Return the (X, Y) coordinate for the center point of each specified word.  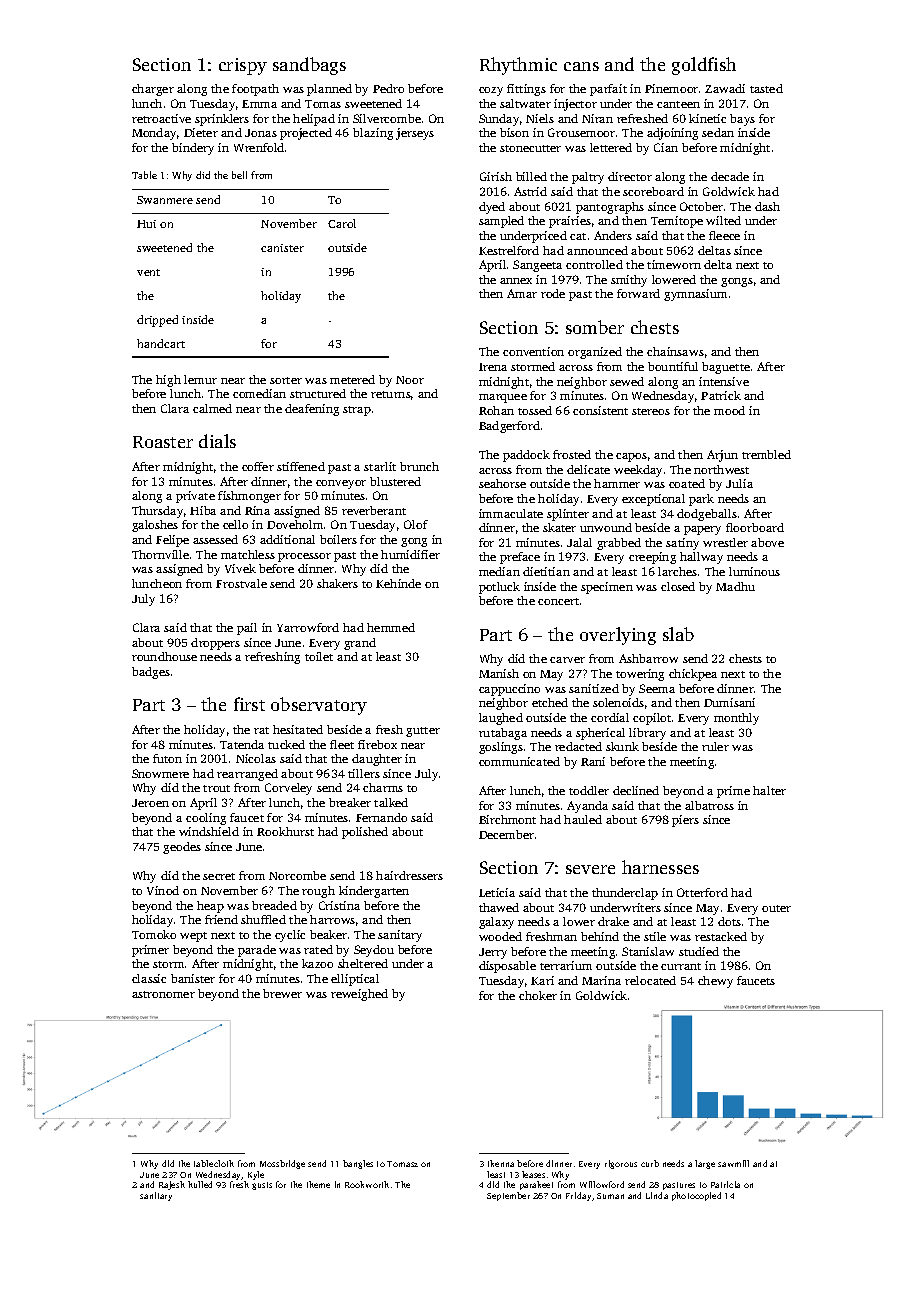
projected (306, 134)
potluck (499, 588)
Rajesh (172, 1185)
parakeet (536, 1185)
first (249, 704)
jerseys (415, 134)
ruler (715, 746)
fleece (724, 235)
